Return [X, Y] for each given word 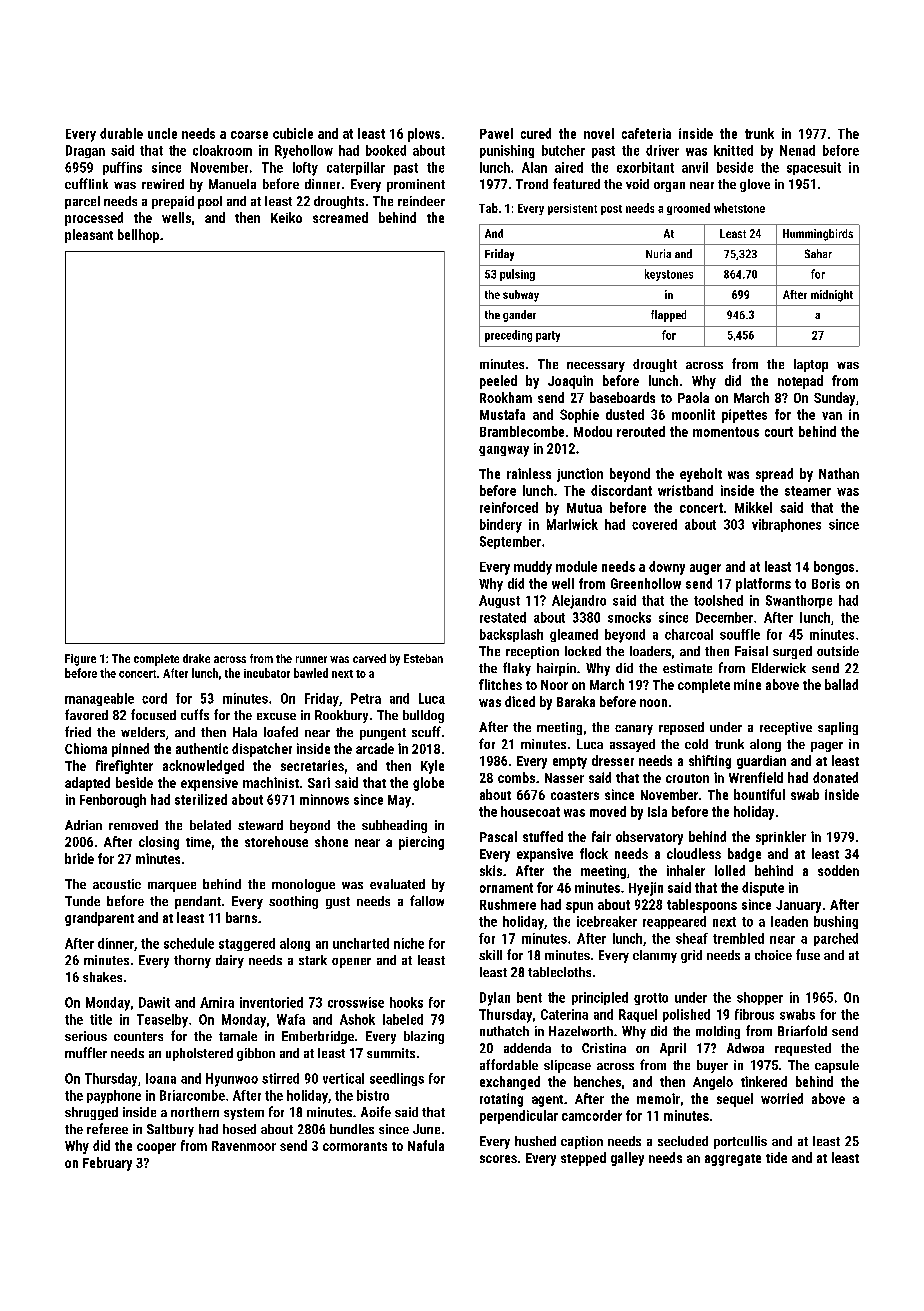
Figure [80, 660]
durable [121, 133]
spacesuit [814, 168]
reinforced [509, 507]
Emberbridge [318, 1037]
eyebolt [701, 475]
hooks [406, 1002]
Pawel [496, 133]
